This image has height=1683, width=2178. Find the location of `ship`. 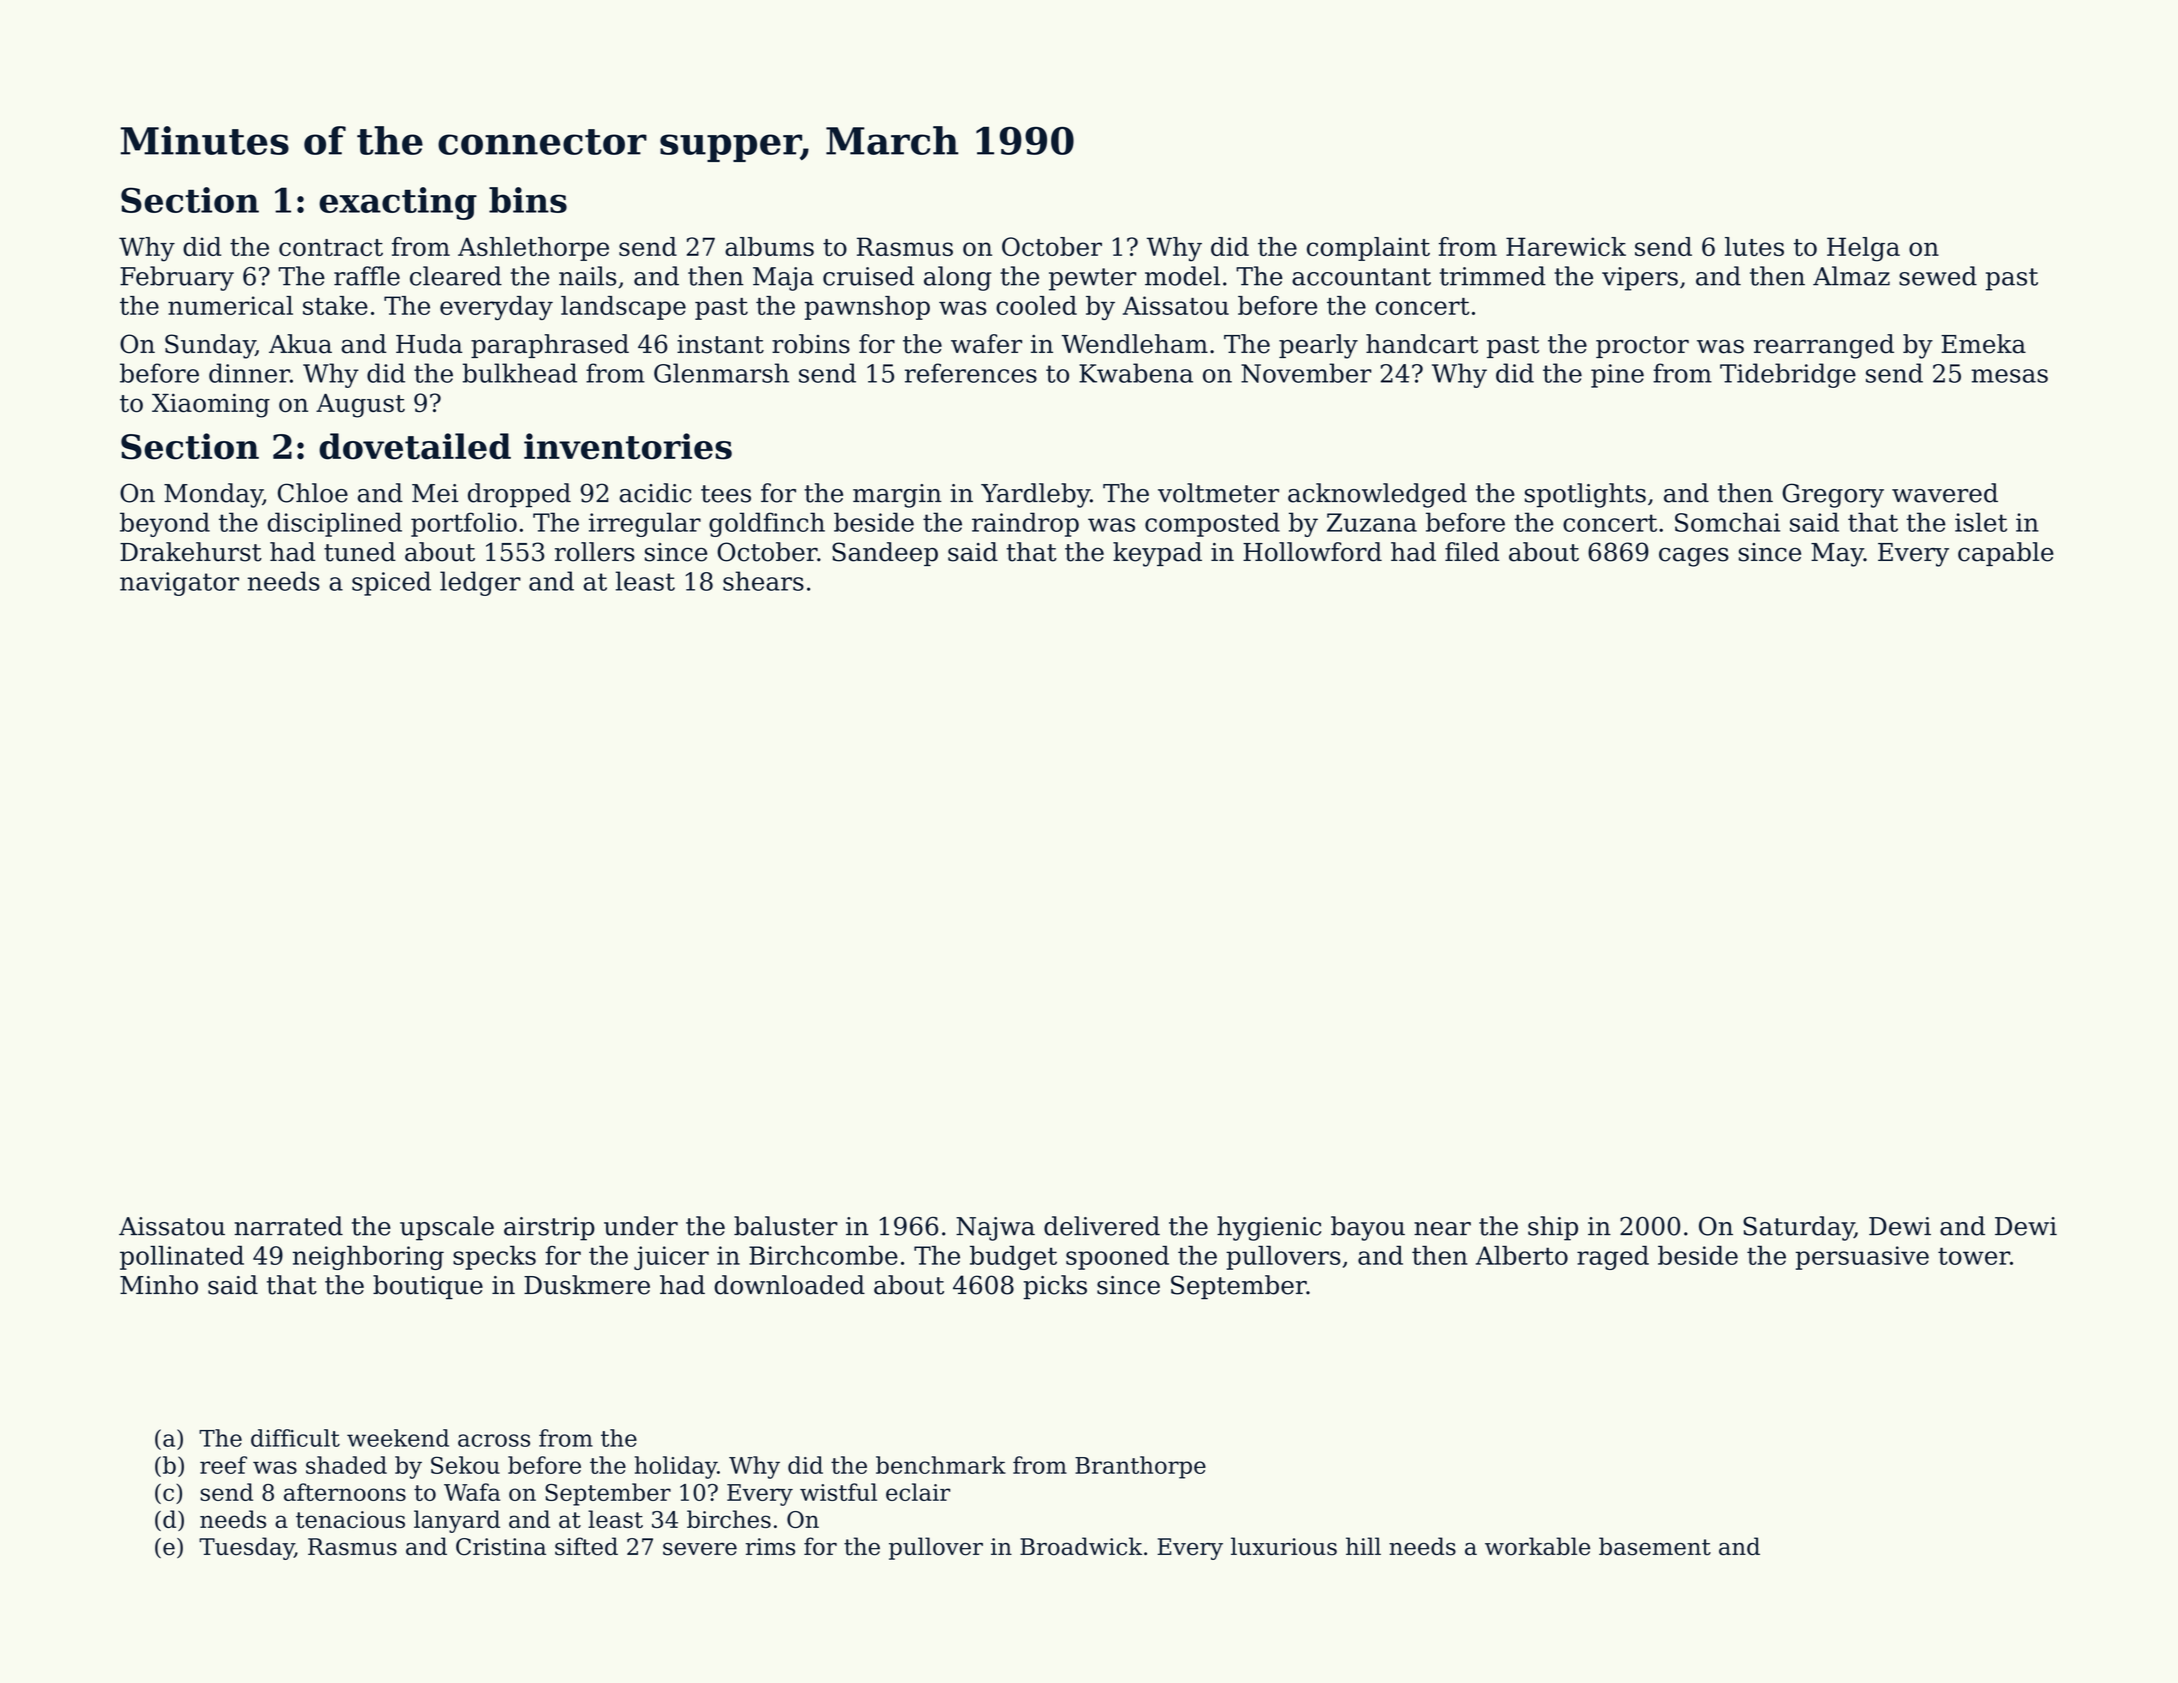

ship is located at coordinates (1553, 1228).
